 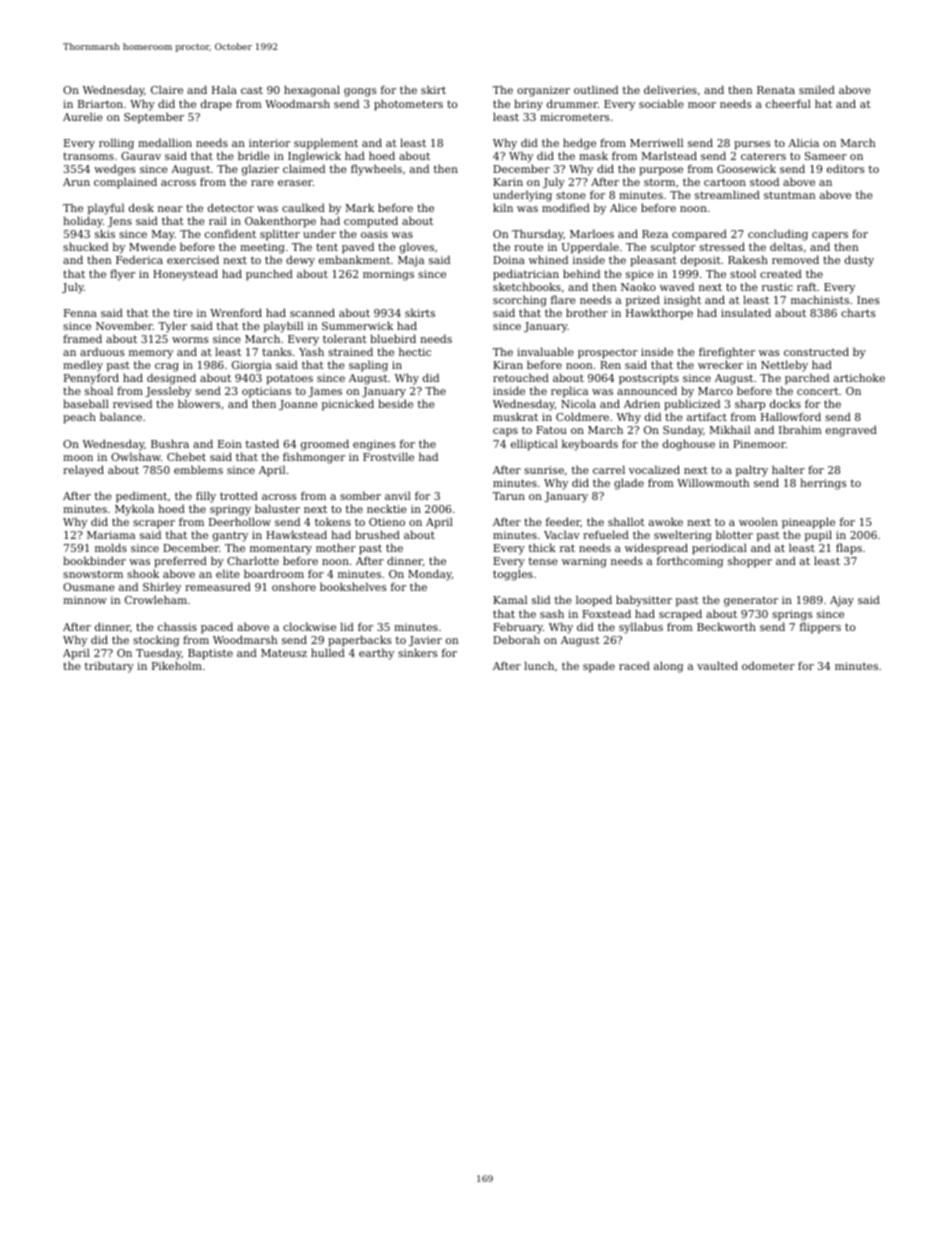 What do you see at coordinates (508, 182) in the screenshot?
I see `Karin` at bounding box center [508, 182].
